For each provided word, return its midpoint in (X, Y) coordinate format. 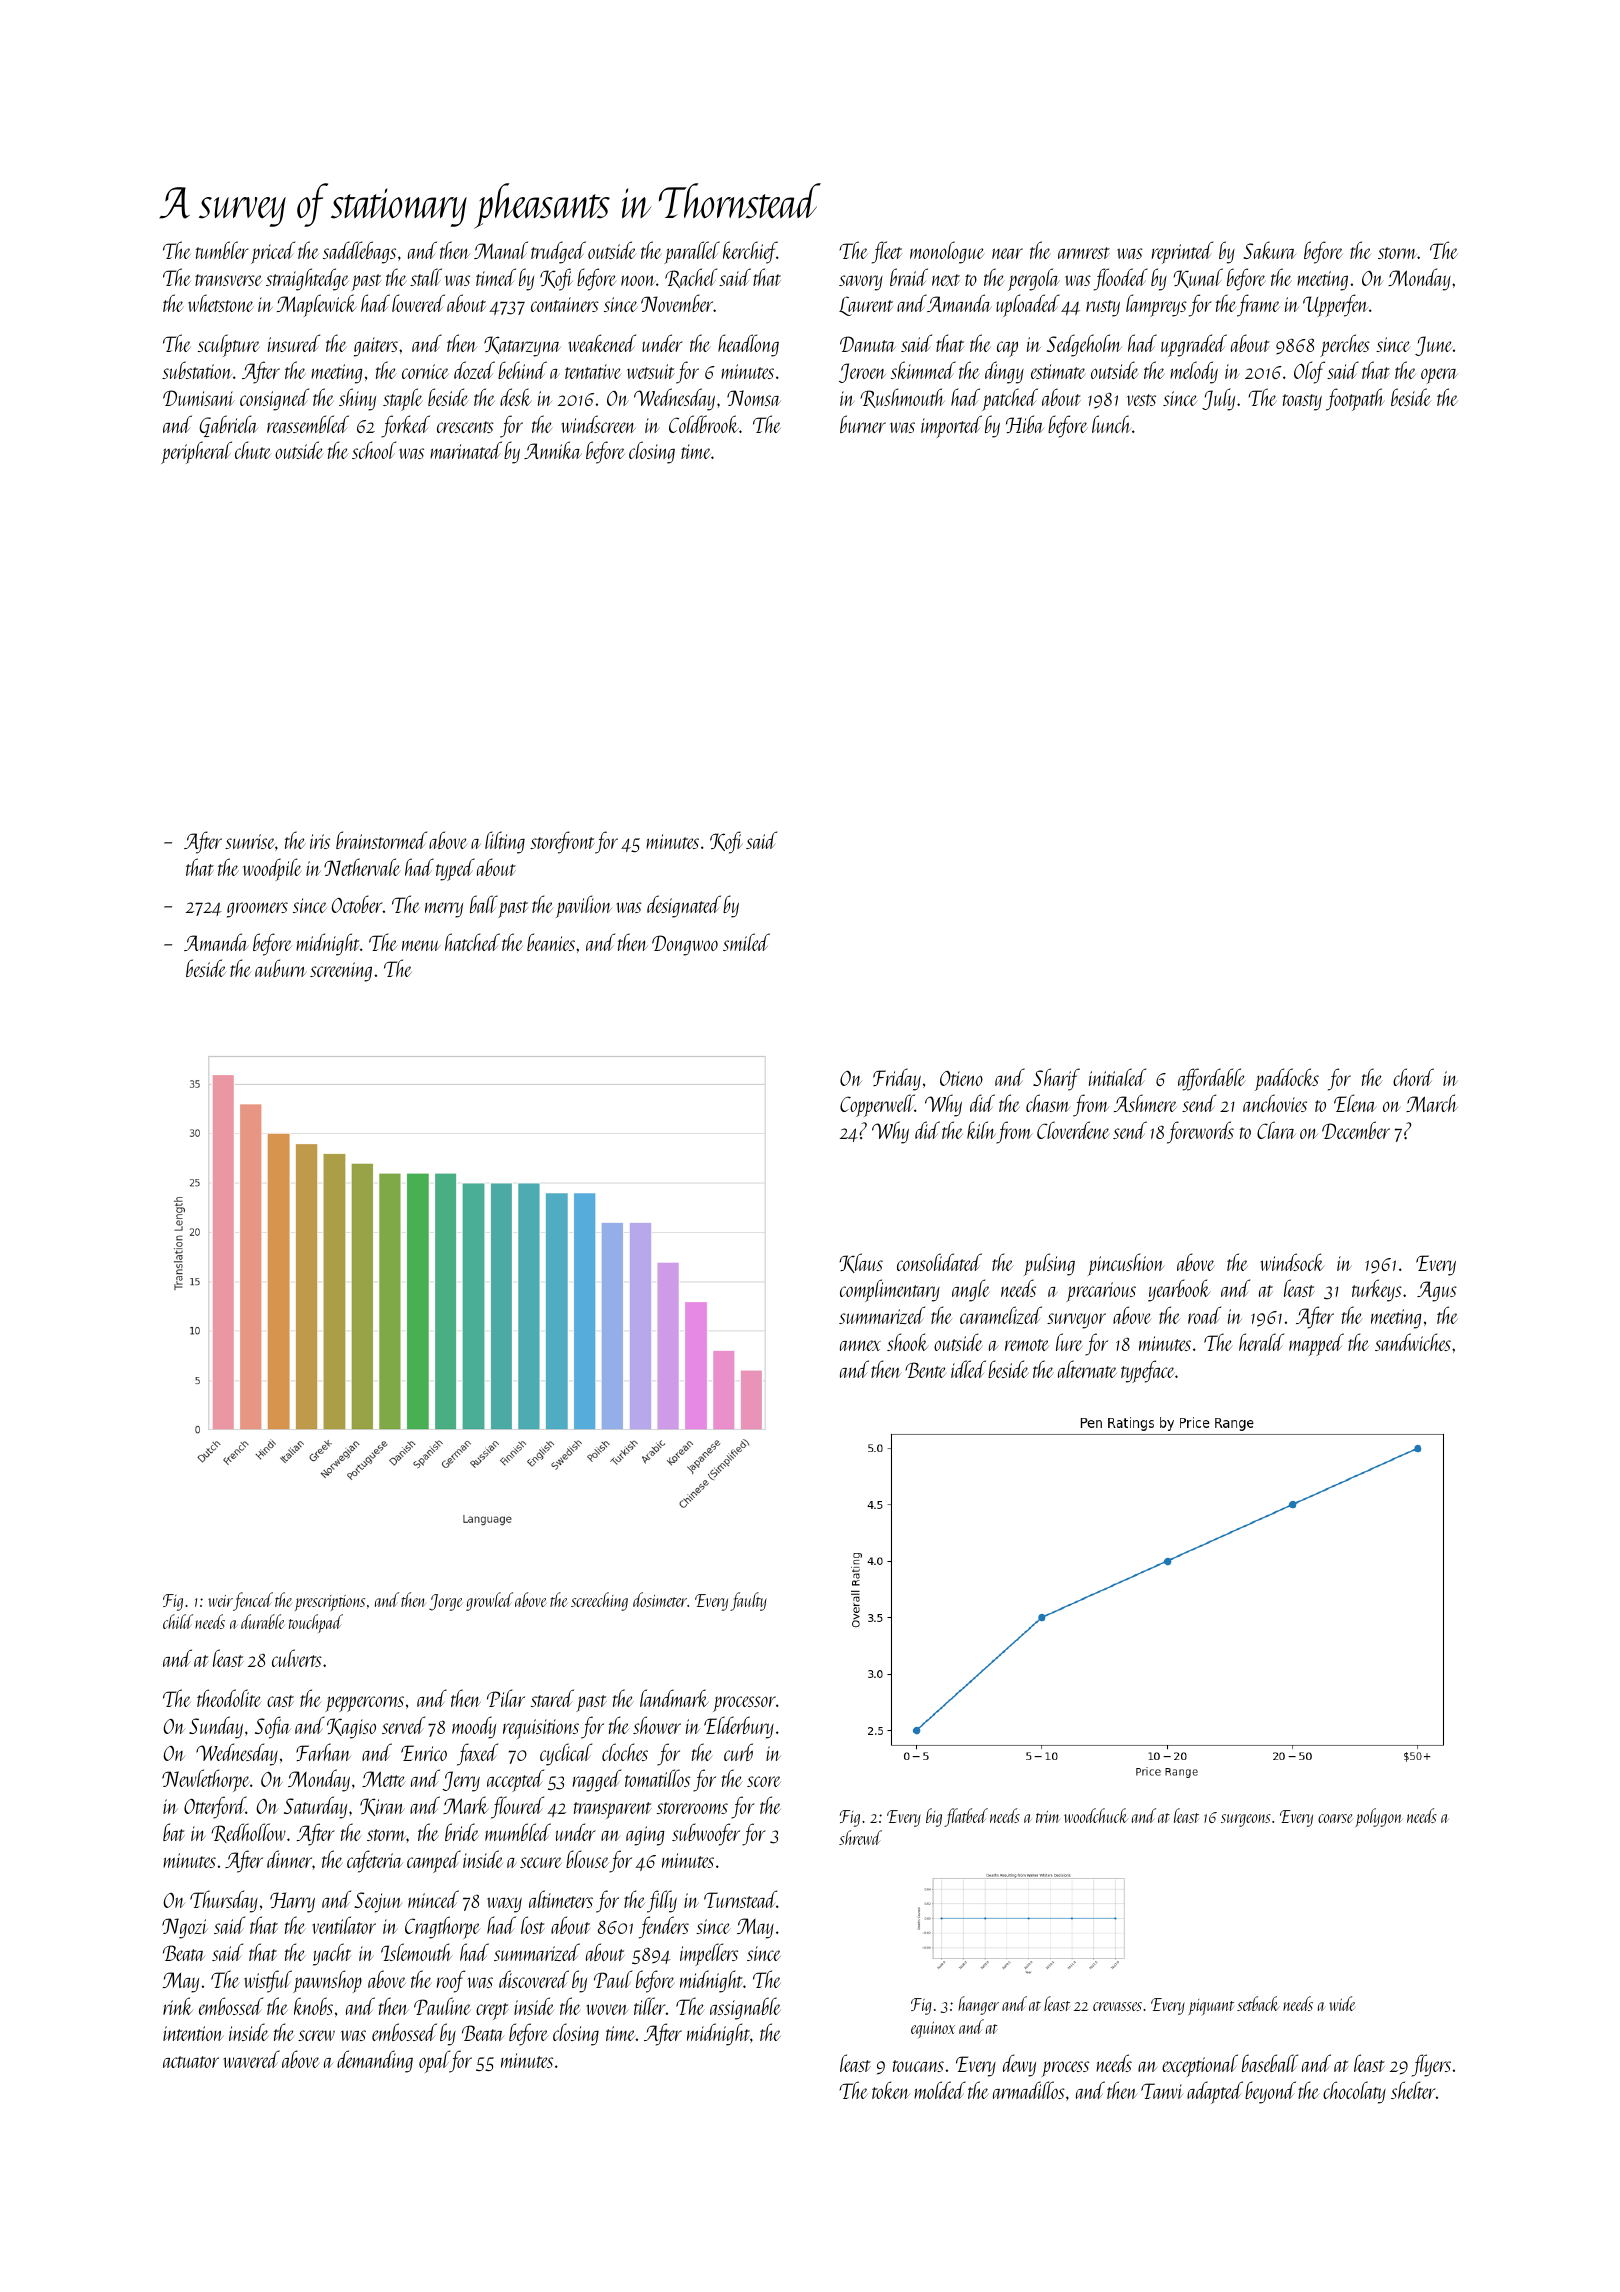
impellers (709, 1954)
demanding (375, 2061)
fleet (887, 252)
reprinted (1182, 252)
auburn (280, 968)
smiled (746, 942)
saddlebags (359, 252)
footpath (1355, 399)
